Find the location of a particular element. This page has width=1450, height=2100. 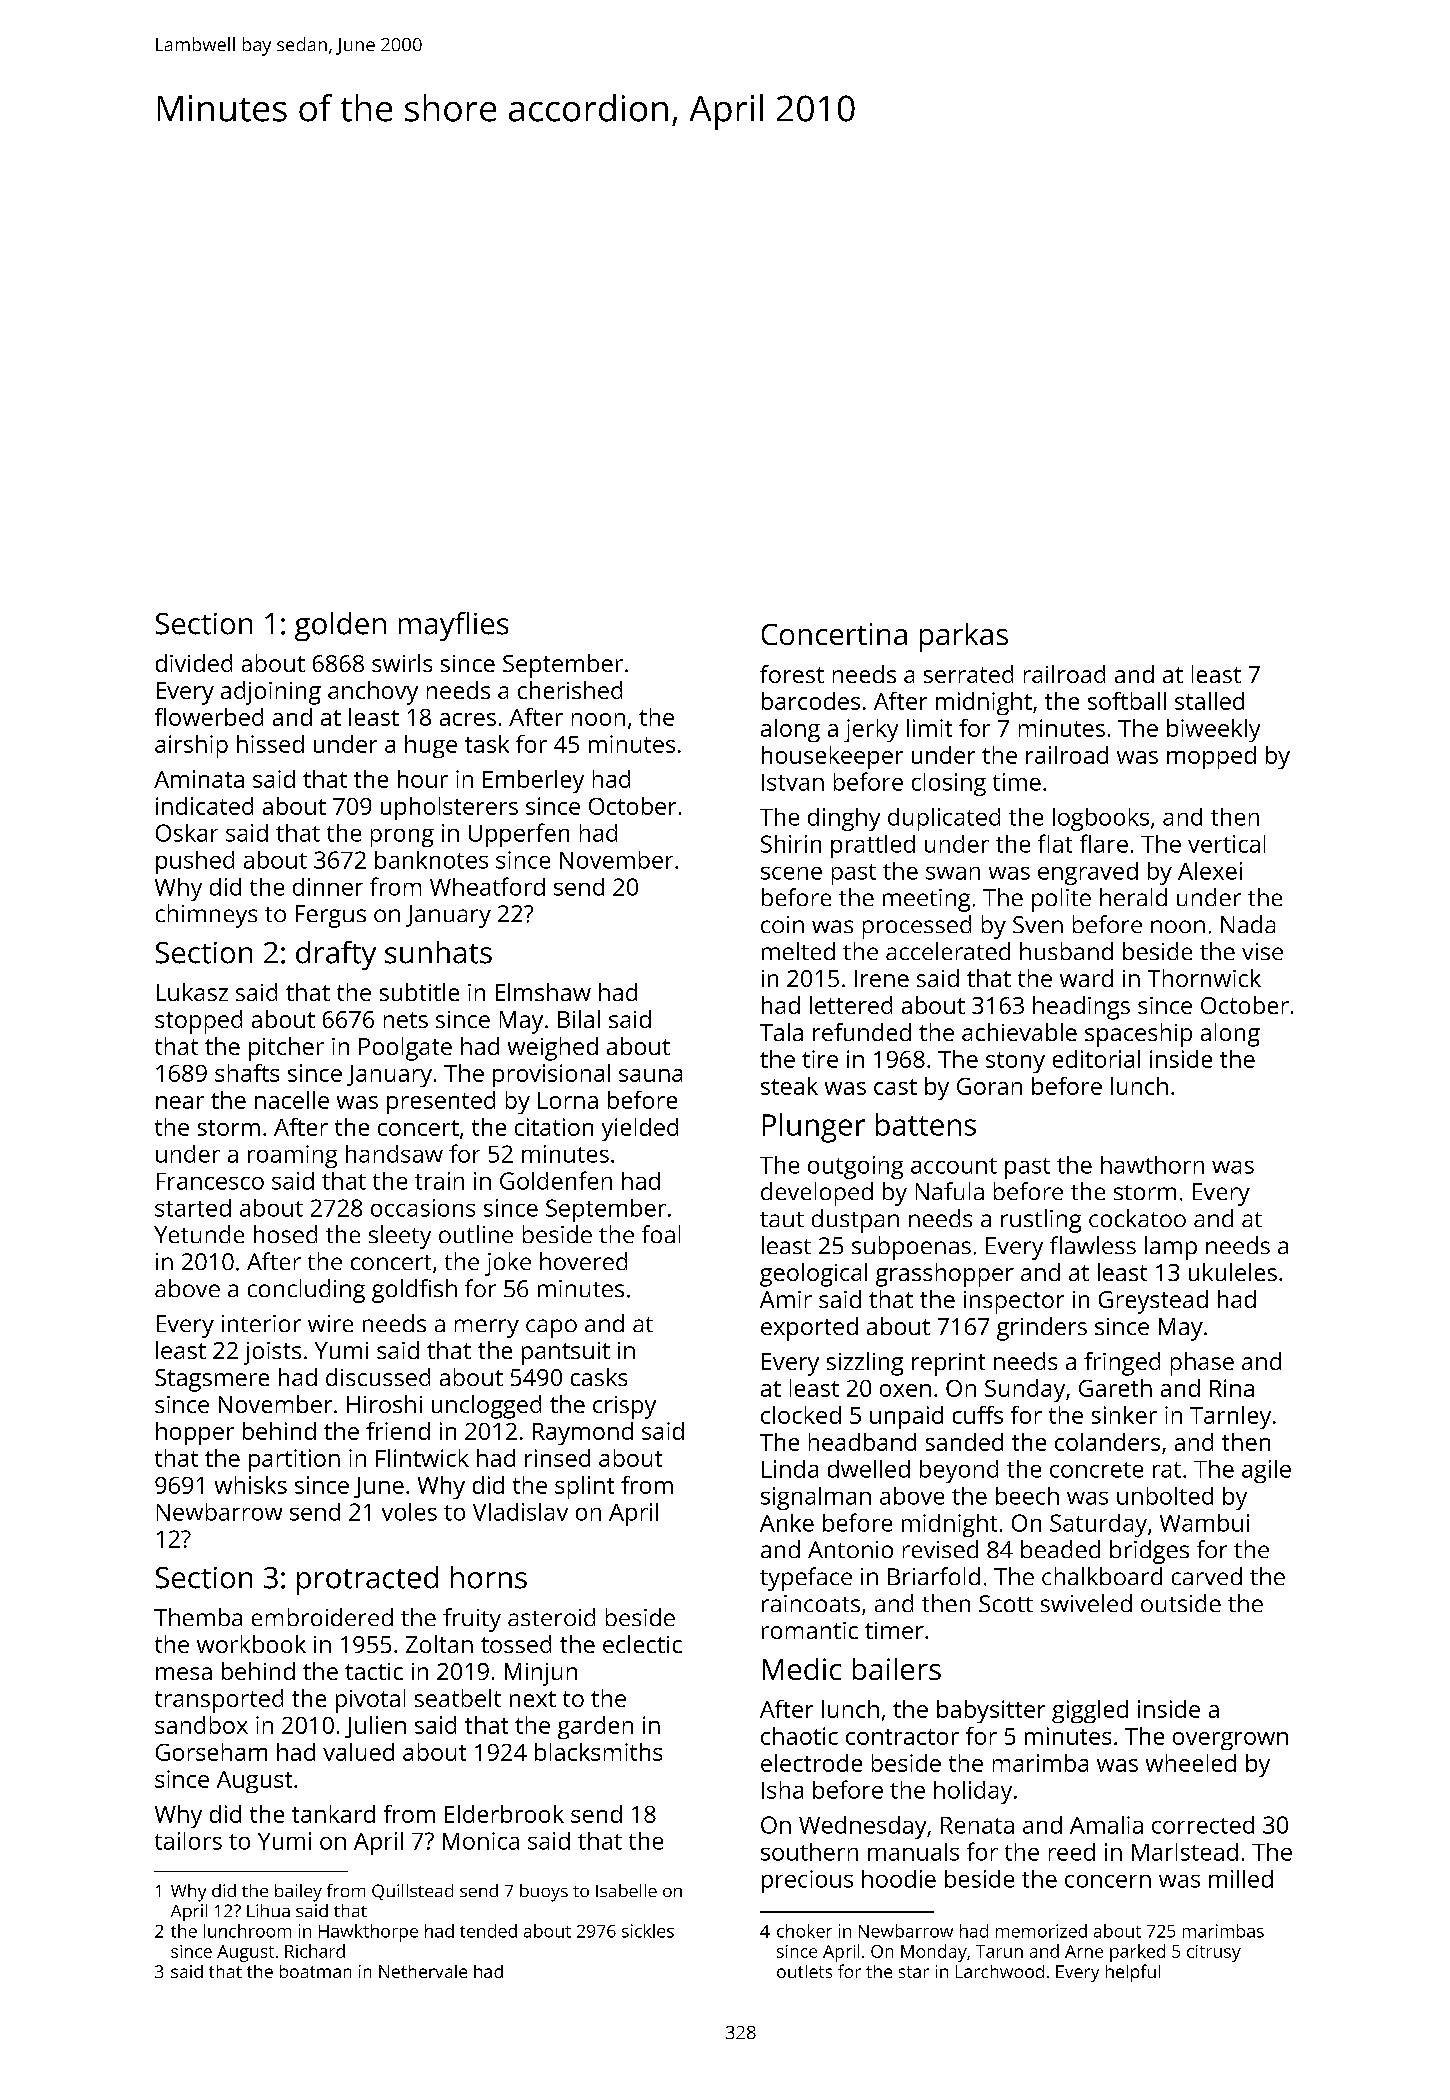

wheeled is located at coordinates (1191, 1763).
